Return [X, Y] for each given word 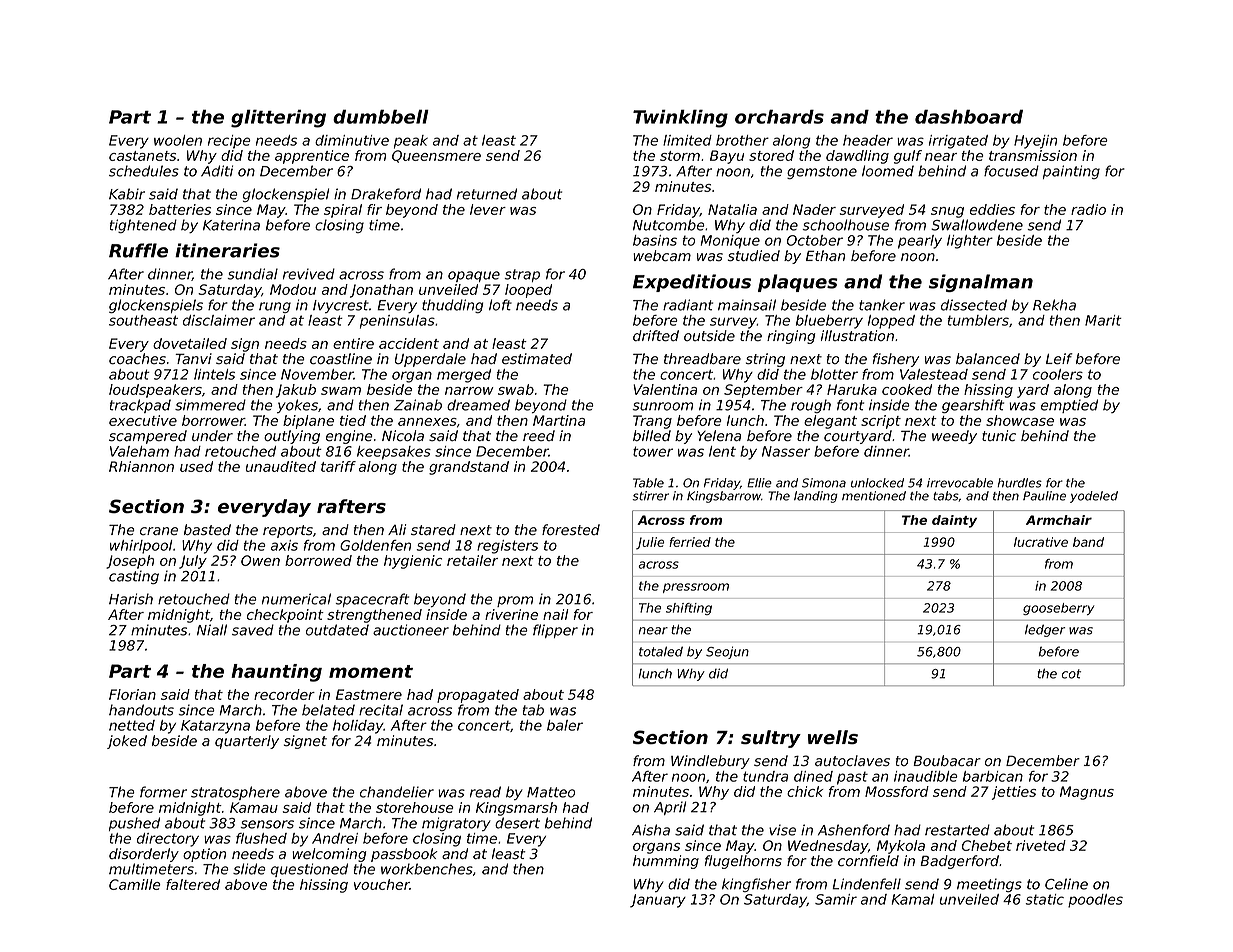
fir [374, 209]
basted [207, 530]
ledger [1045, 630]
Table [648, 483]
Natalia [732, 209]
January [658, 901]
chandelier [397, 792]
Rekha [1054, 305]
